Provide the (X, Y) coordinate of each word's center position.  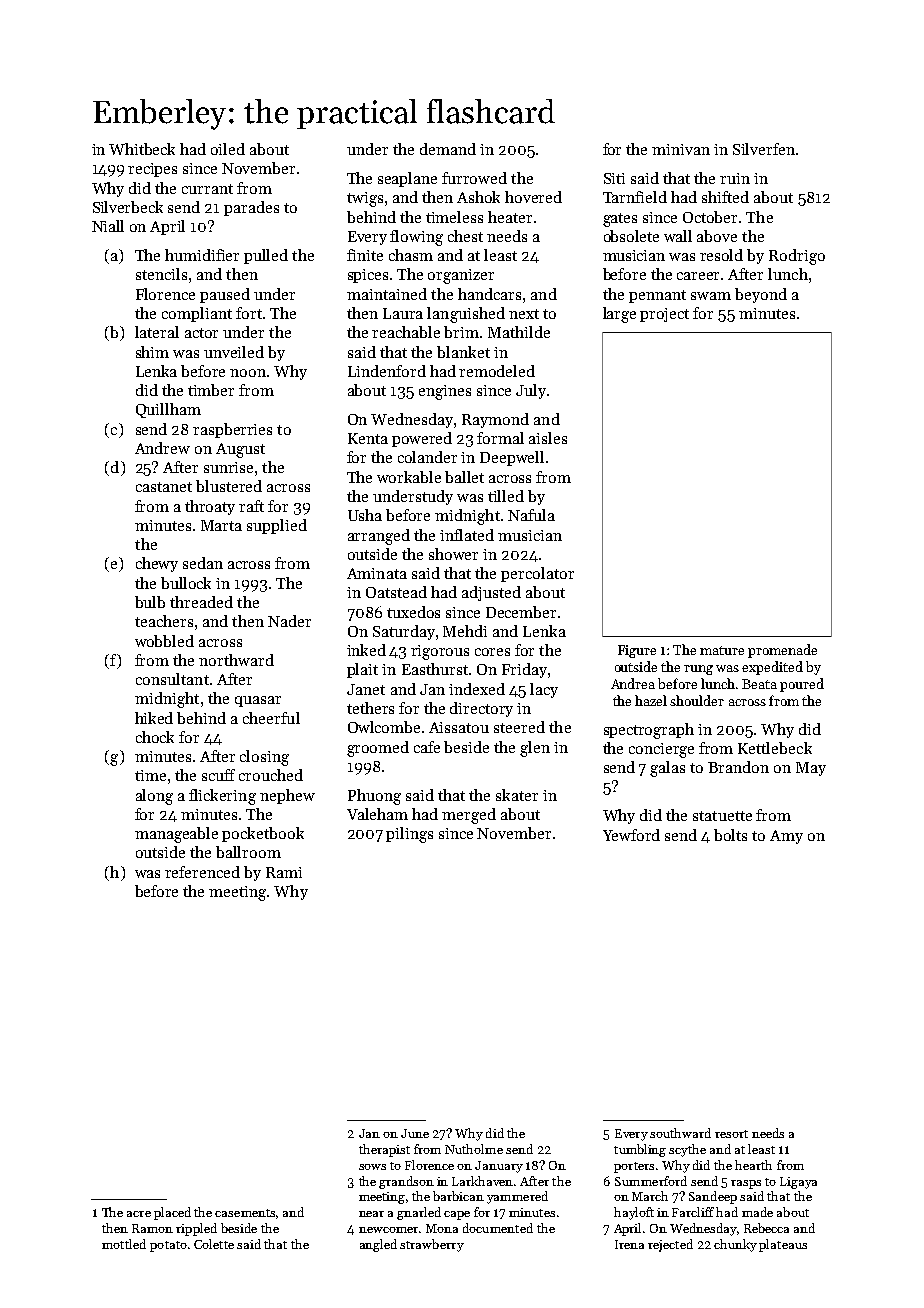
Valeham (377, 814)
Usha (365, 515)
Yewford (631, 835)
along (154, 797)
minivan (681, 149)
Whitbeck (142, 149)
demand (448, 149)
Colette (214, 1244)
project (664, 315)
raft (251, 506)
